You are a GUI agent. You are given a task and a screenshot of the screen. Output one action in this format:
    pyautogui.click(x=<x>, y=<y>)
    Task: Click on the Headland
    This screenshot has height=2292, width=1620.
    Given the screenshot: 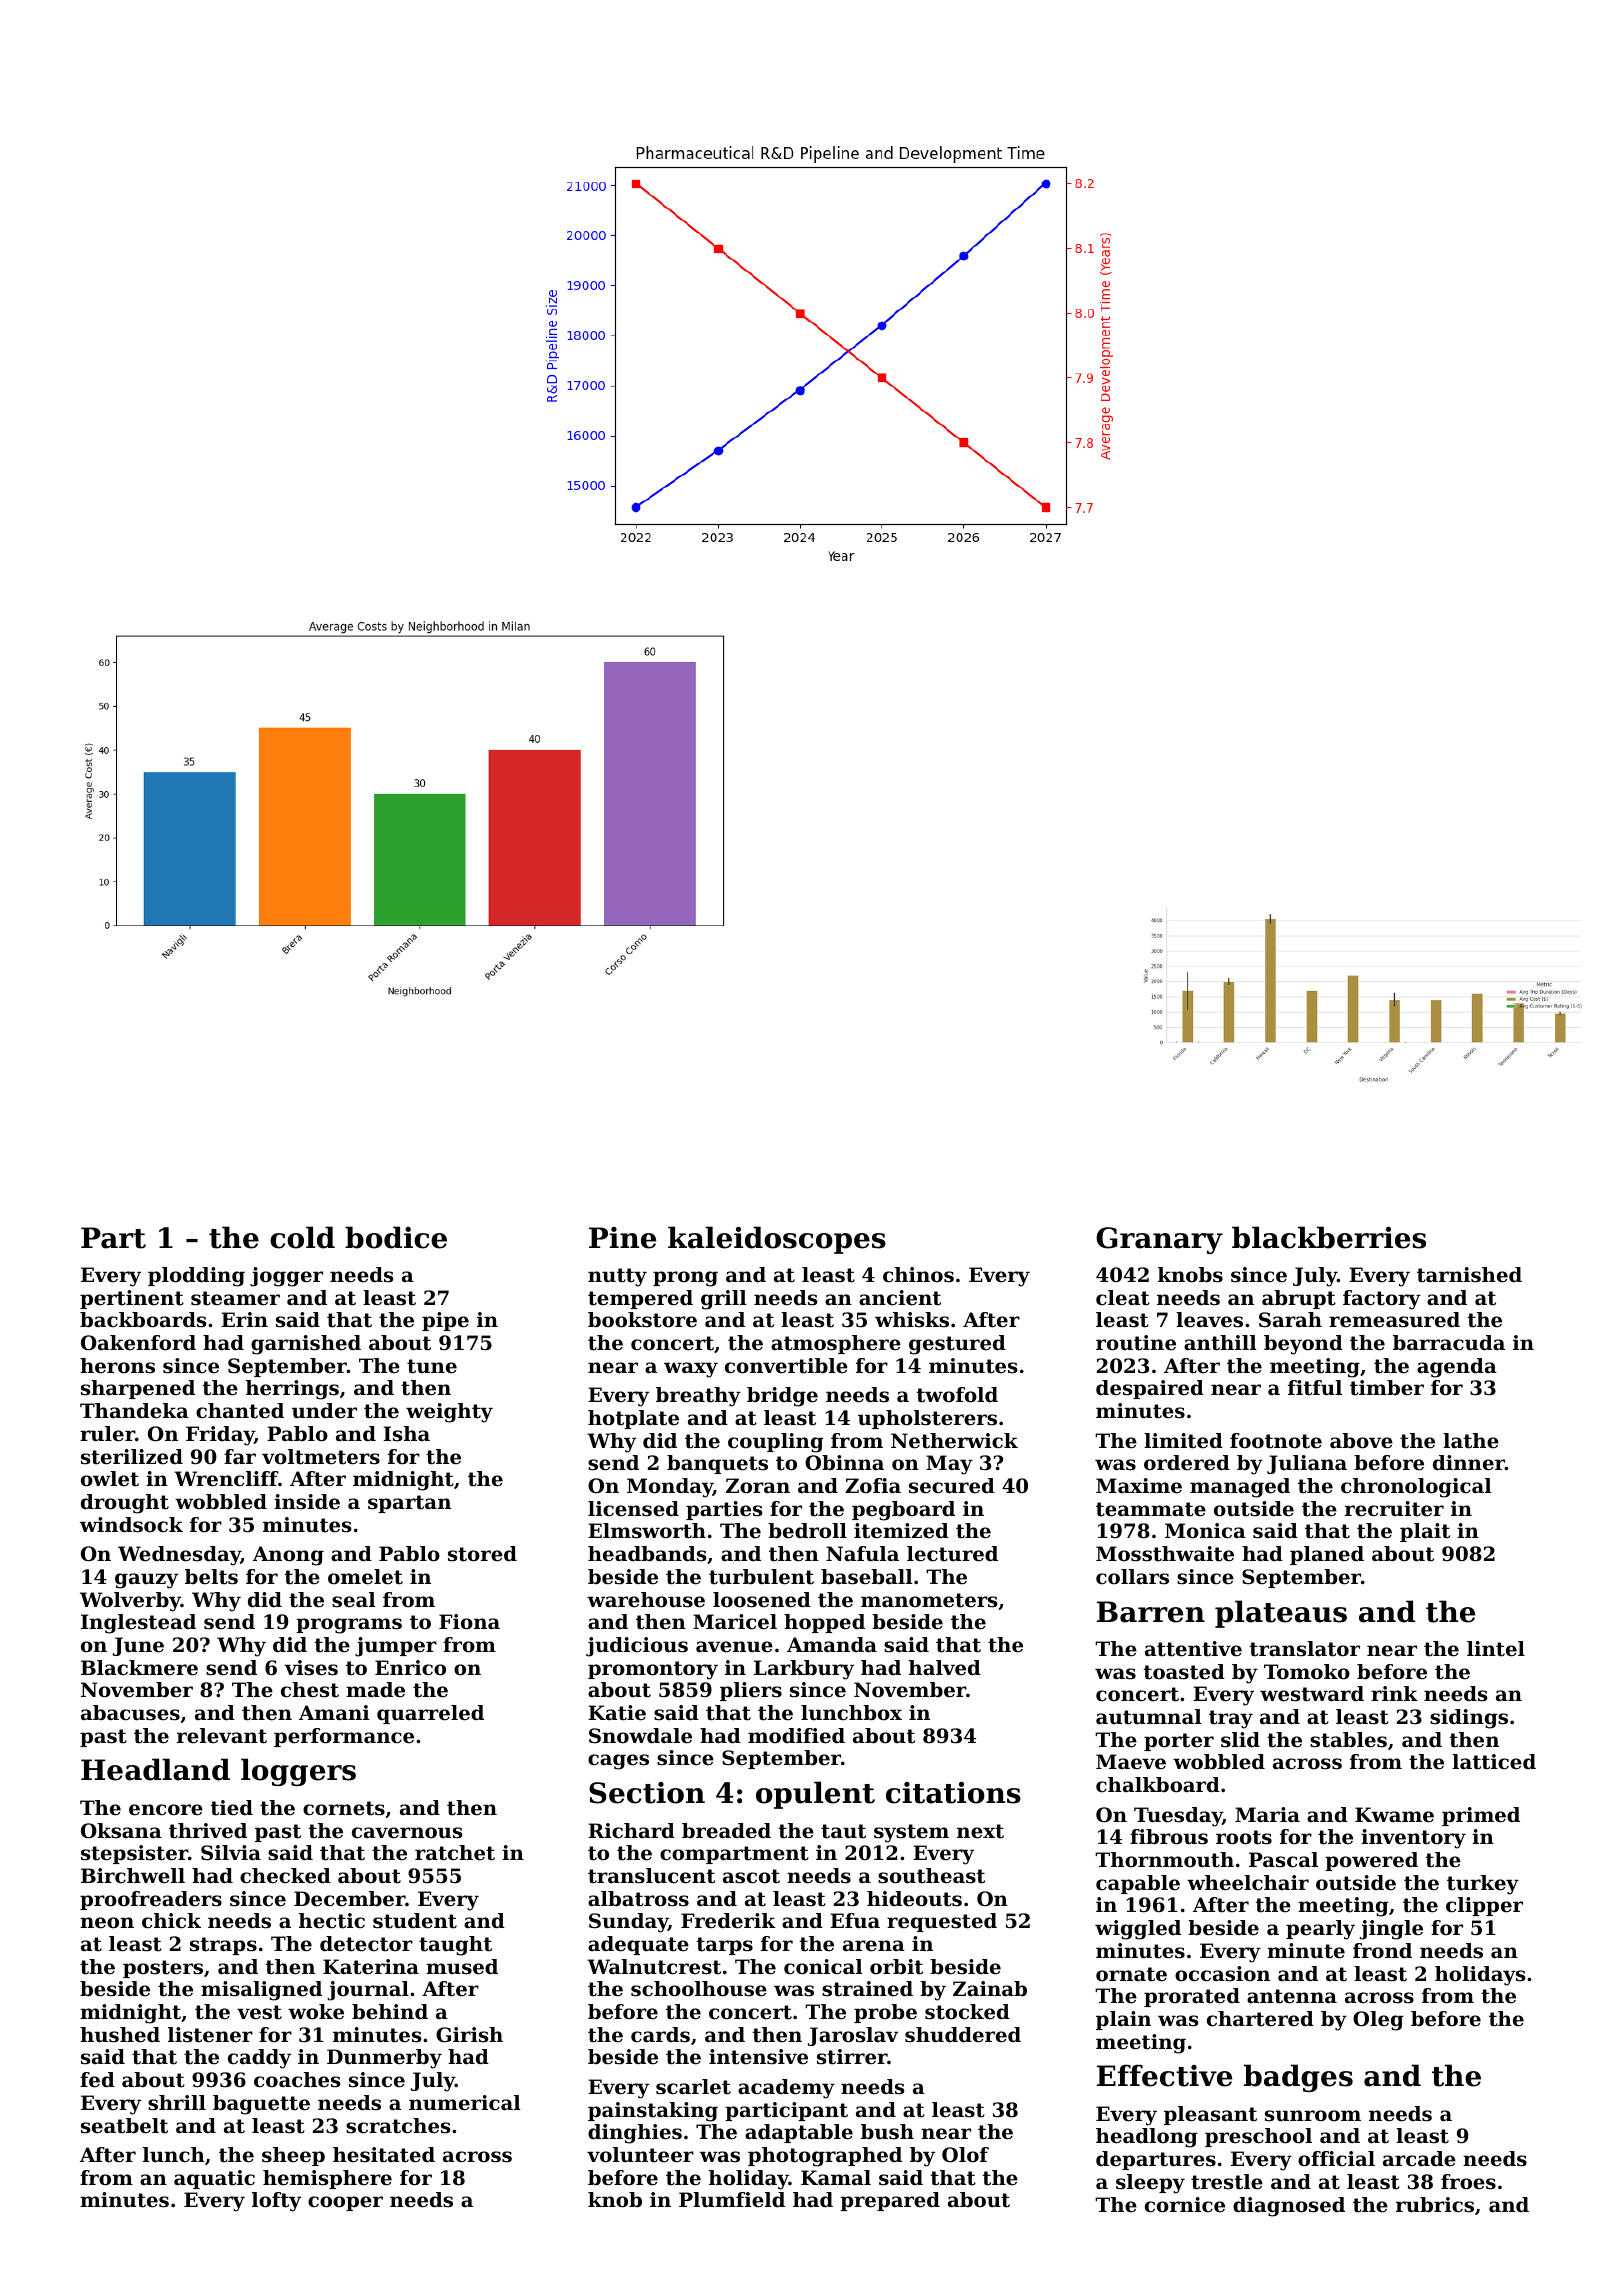 What is the action you would take?
    pyautogui.click(x=155, y=1769)
